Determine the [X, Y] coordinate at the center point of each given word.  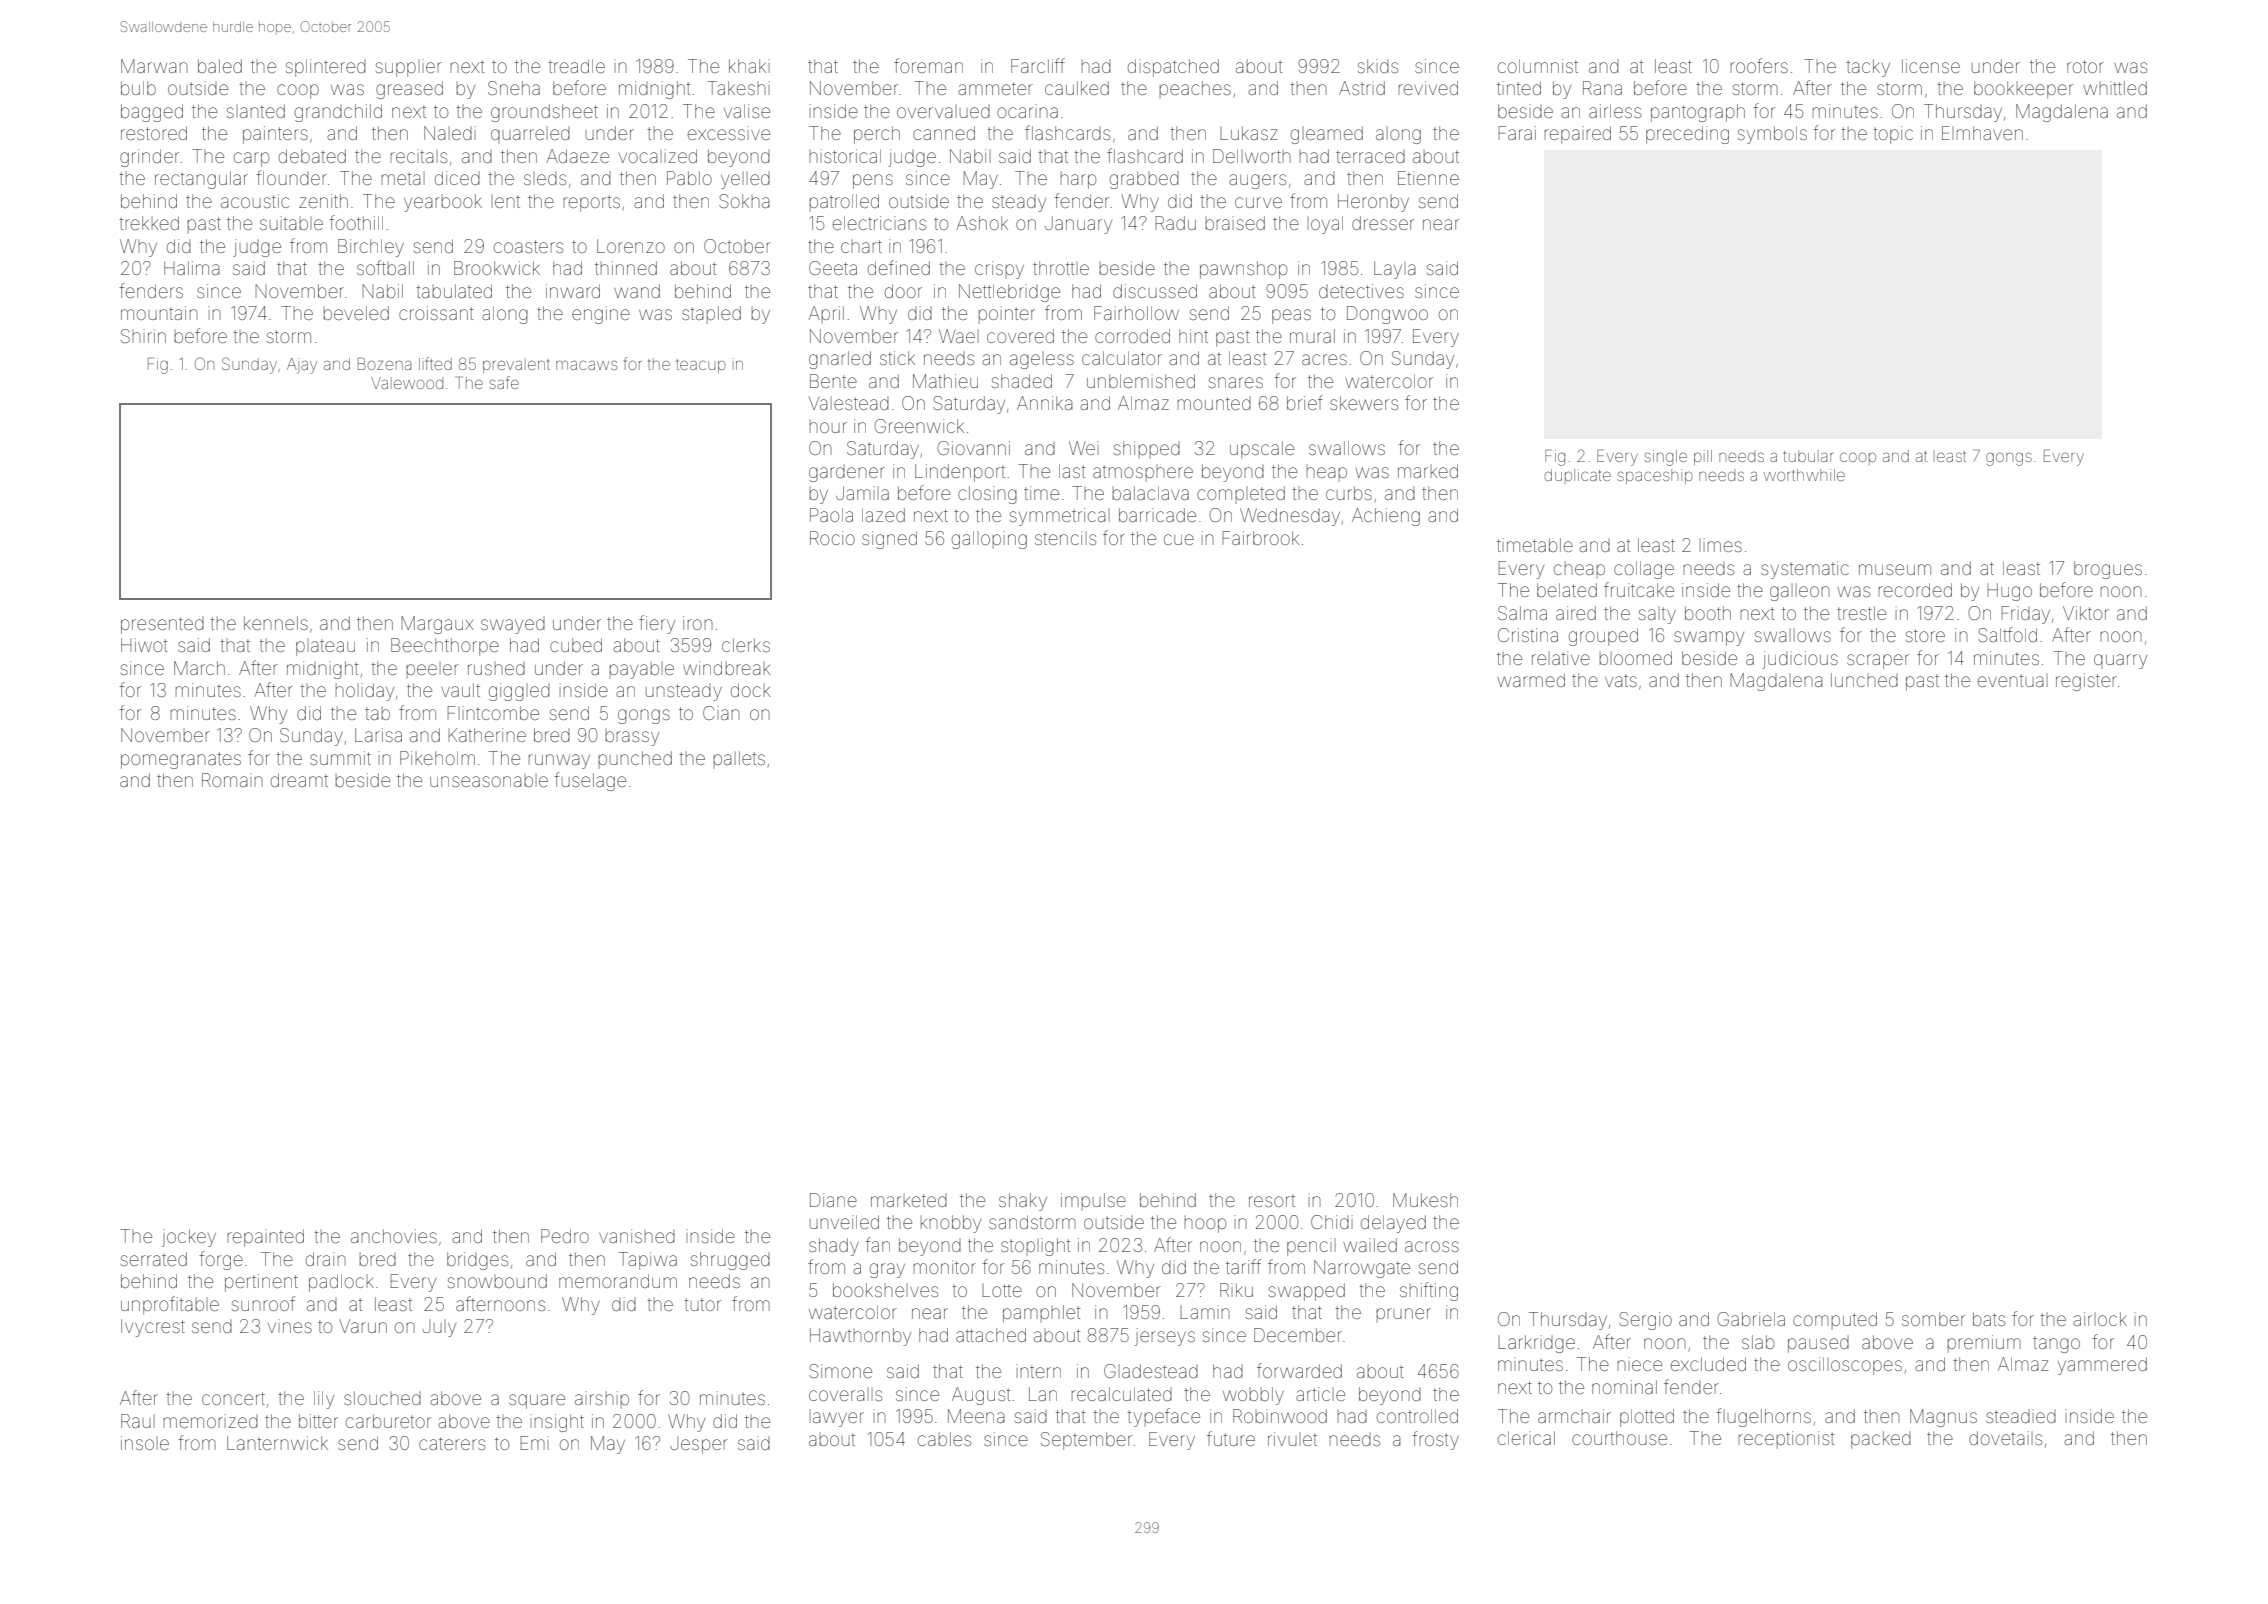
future [1231, 1438]
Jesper [699, 1445]
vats [1621, 680]
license [1931, 66]
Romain [232, 780]
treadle [576, 66]
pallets [739, 759]
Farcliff [1038, 65]
